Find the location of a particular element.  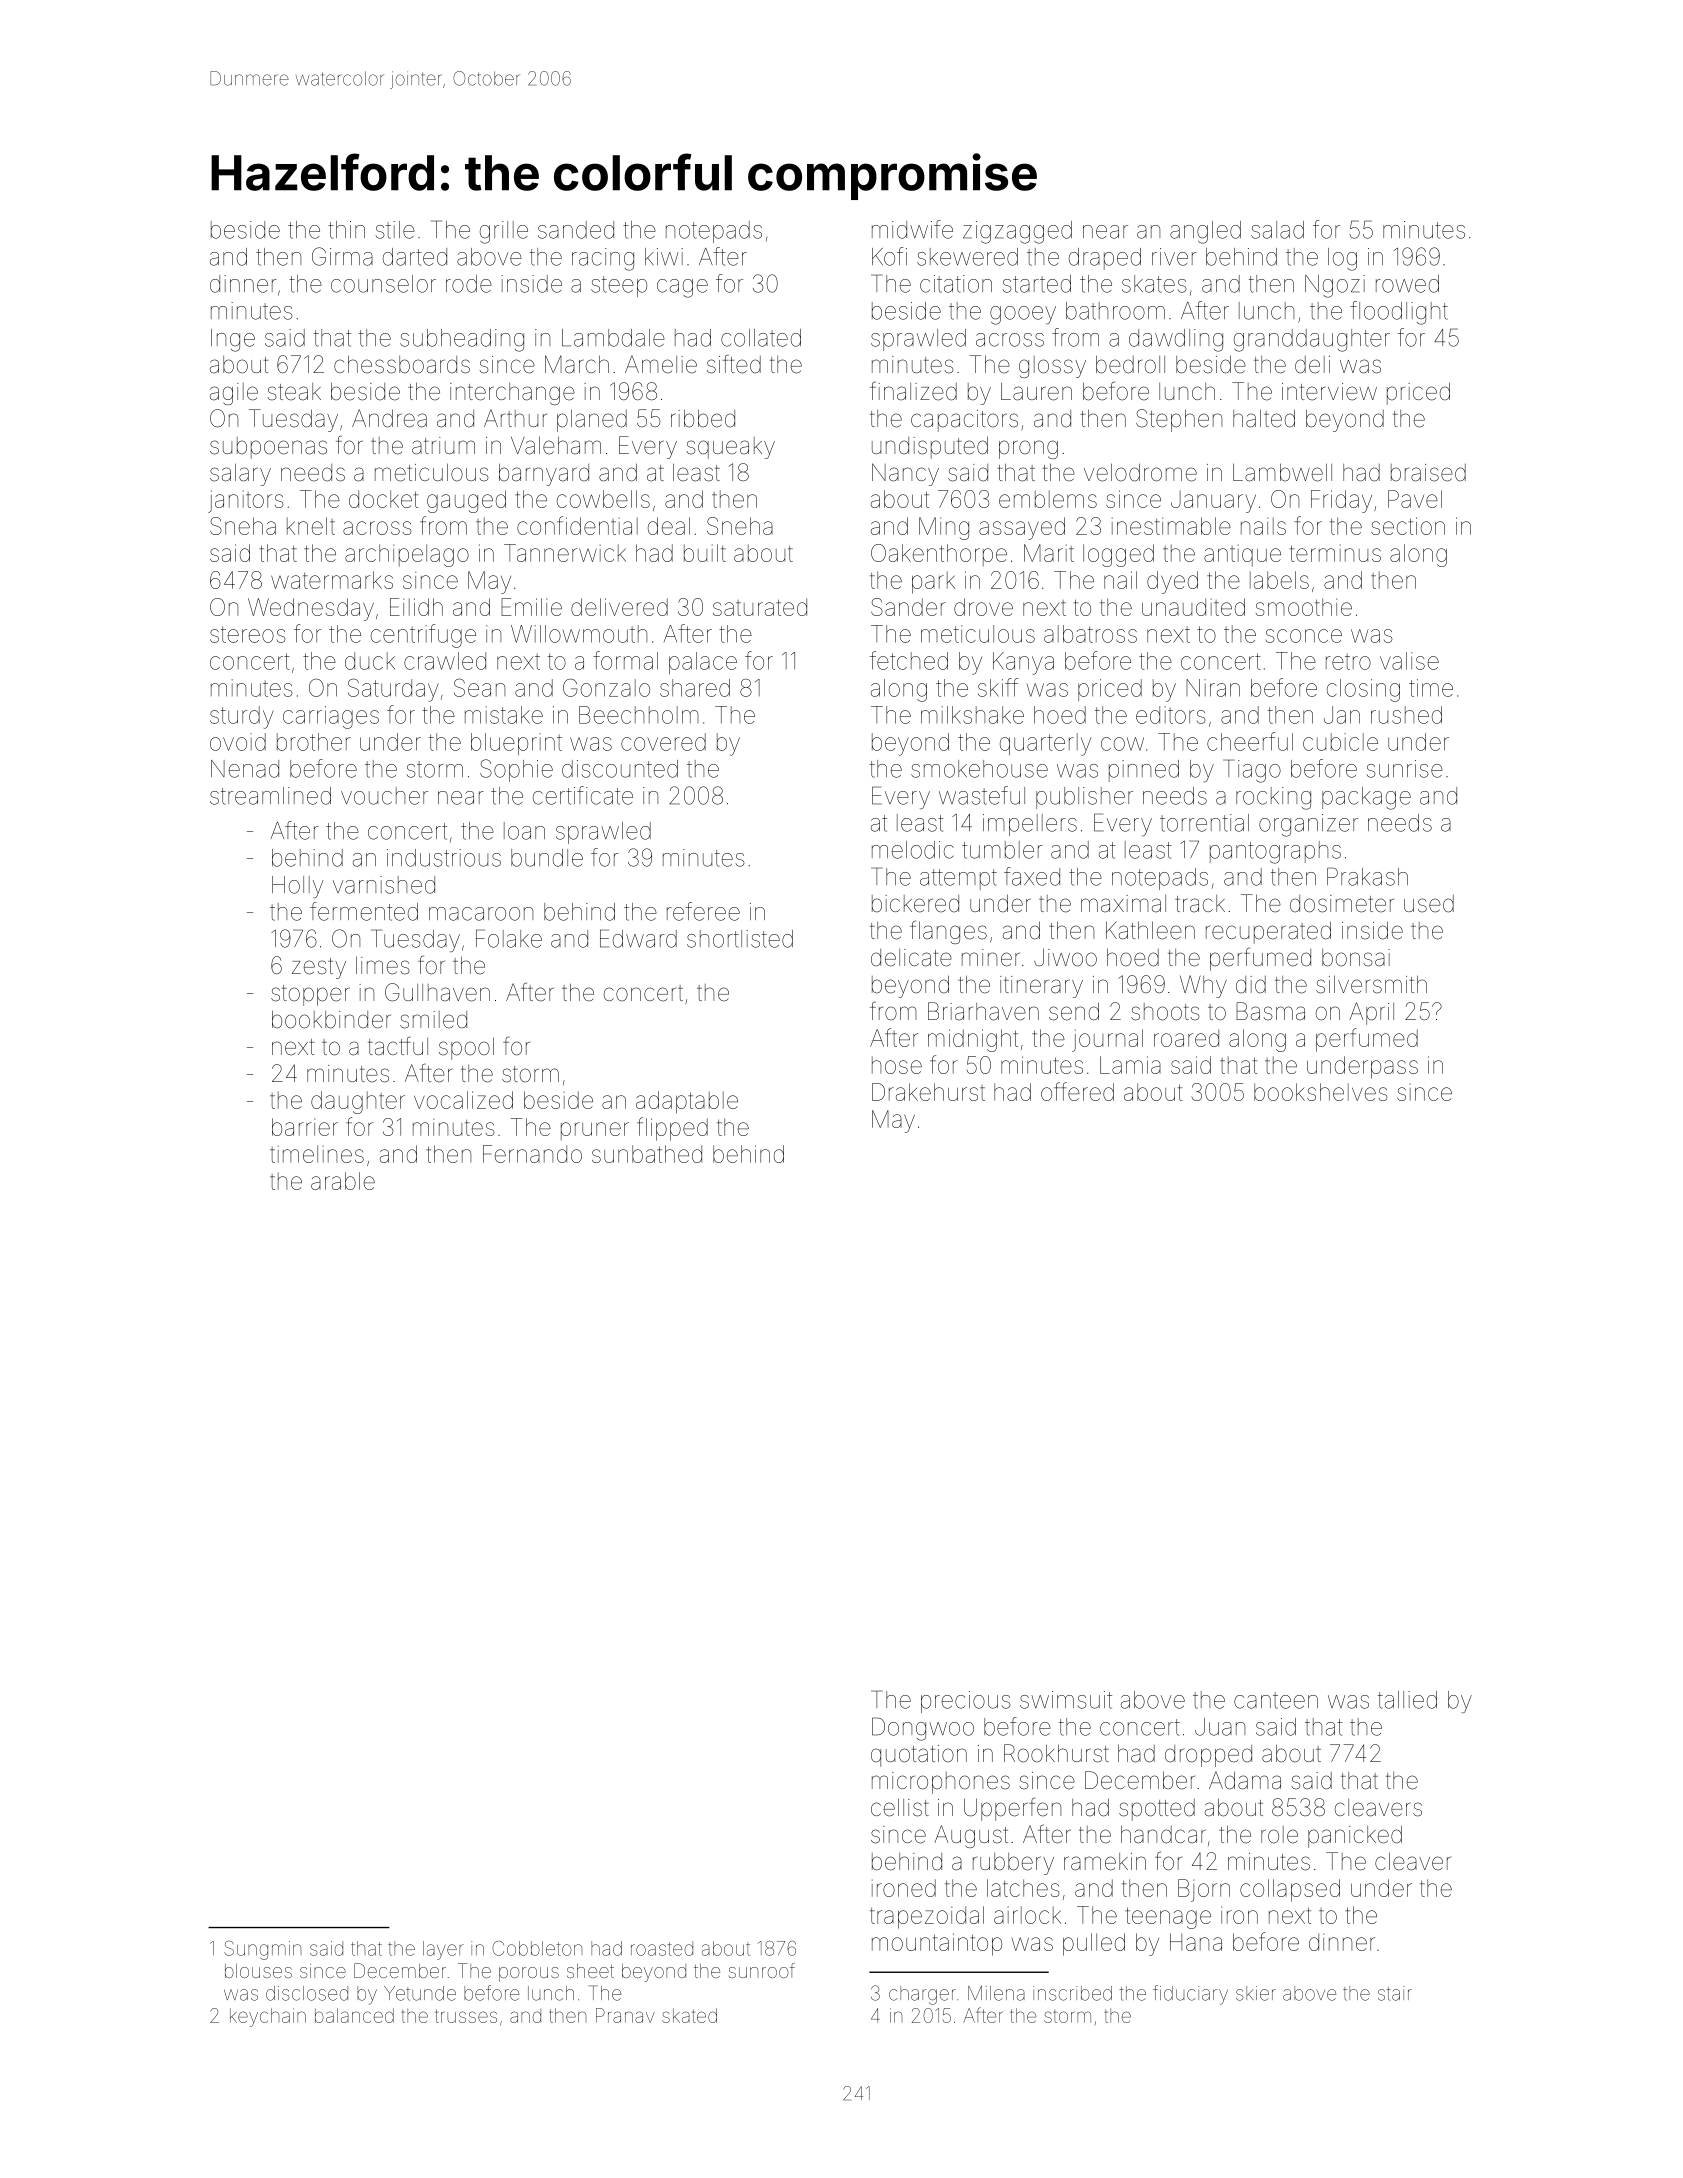

layer is located at coordinates (443, 1950).
